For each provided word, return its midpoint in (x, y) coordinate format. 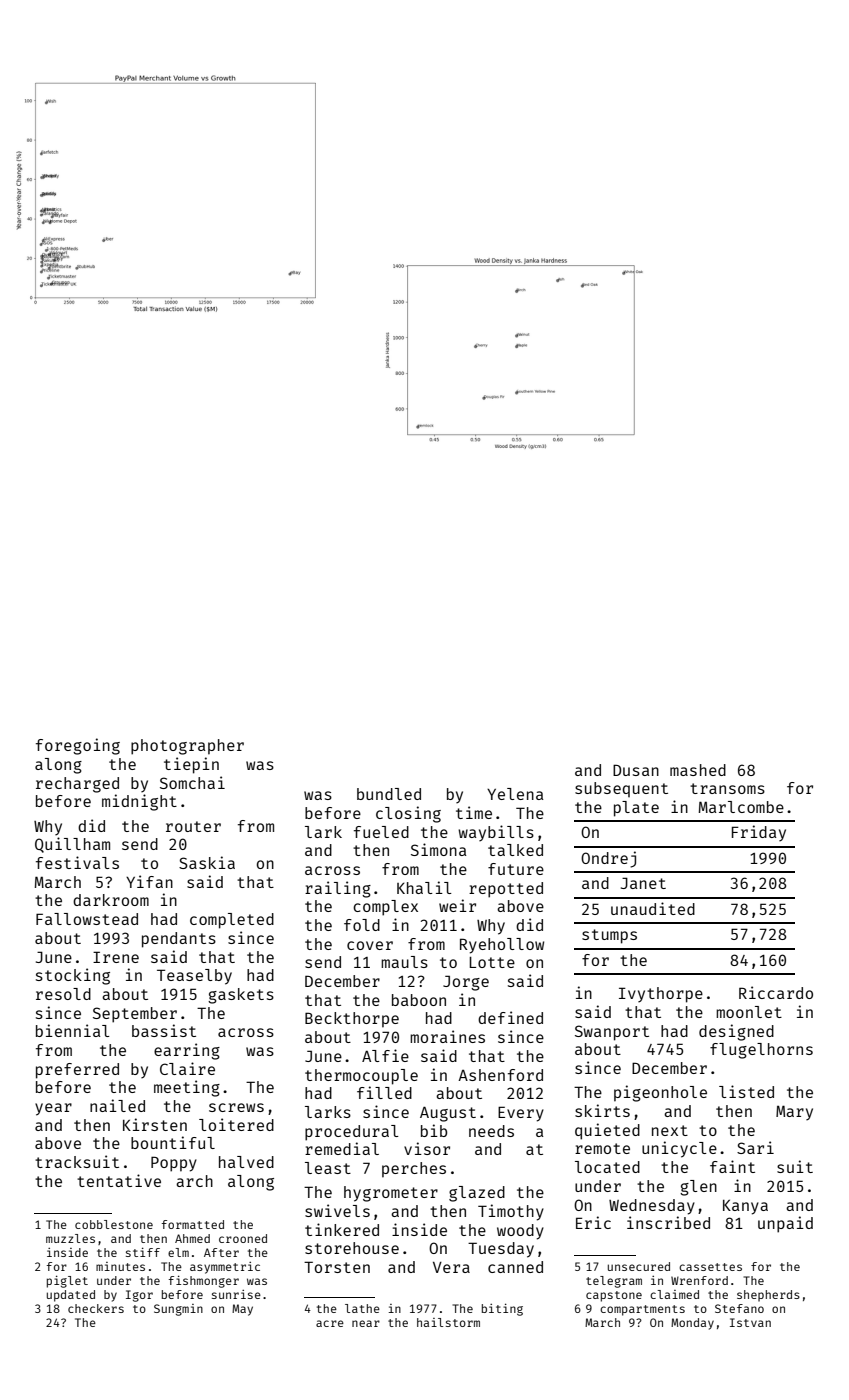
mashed (698, 770)
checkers (96, 1308)
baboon (419, 1000)
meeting (187, 1088)
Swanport (612, 1033)
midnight (139, 802)
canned (515, 1267)
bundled (389, 794)
